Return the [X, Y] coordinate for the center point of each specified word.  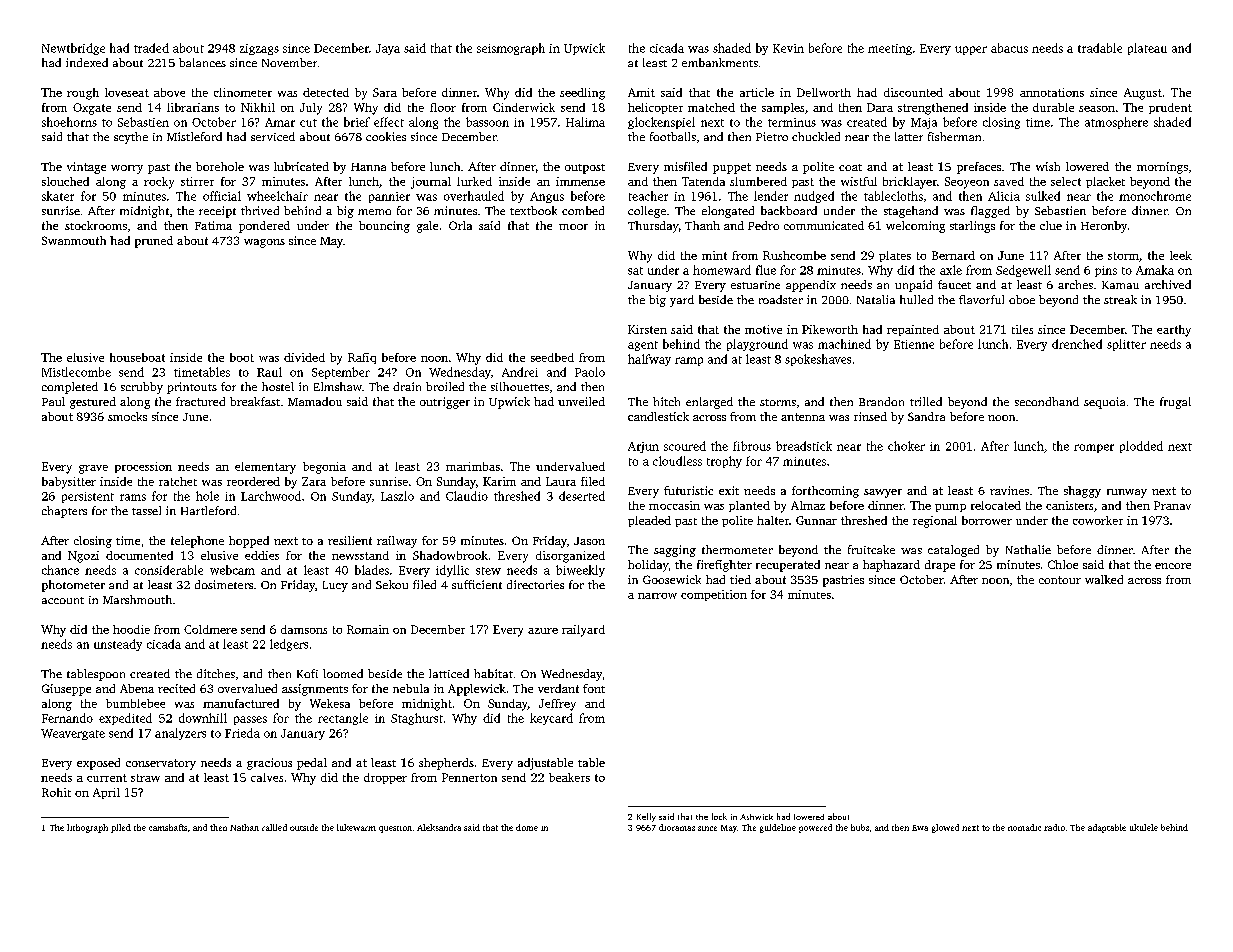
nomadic [1024, 827]
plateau [1147, 49]
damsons [304, 629]
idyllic [452, 571]
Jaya [388, 49]
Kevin [788, 48]
